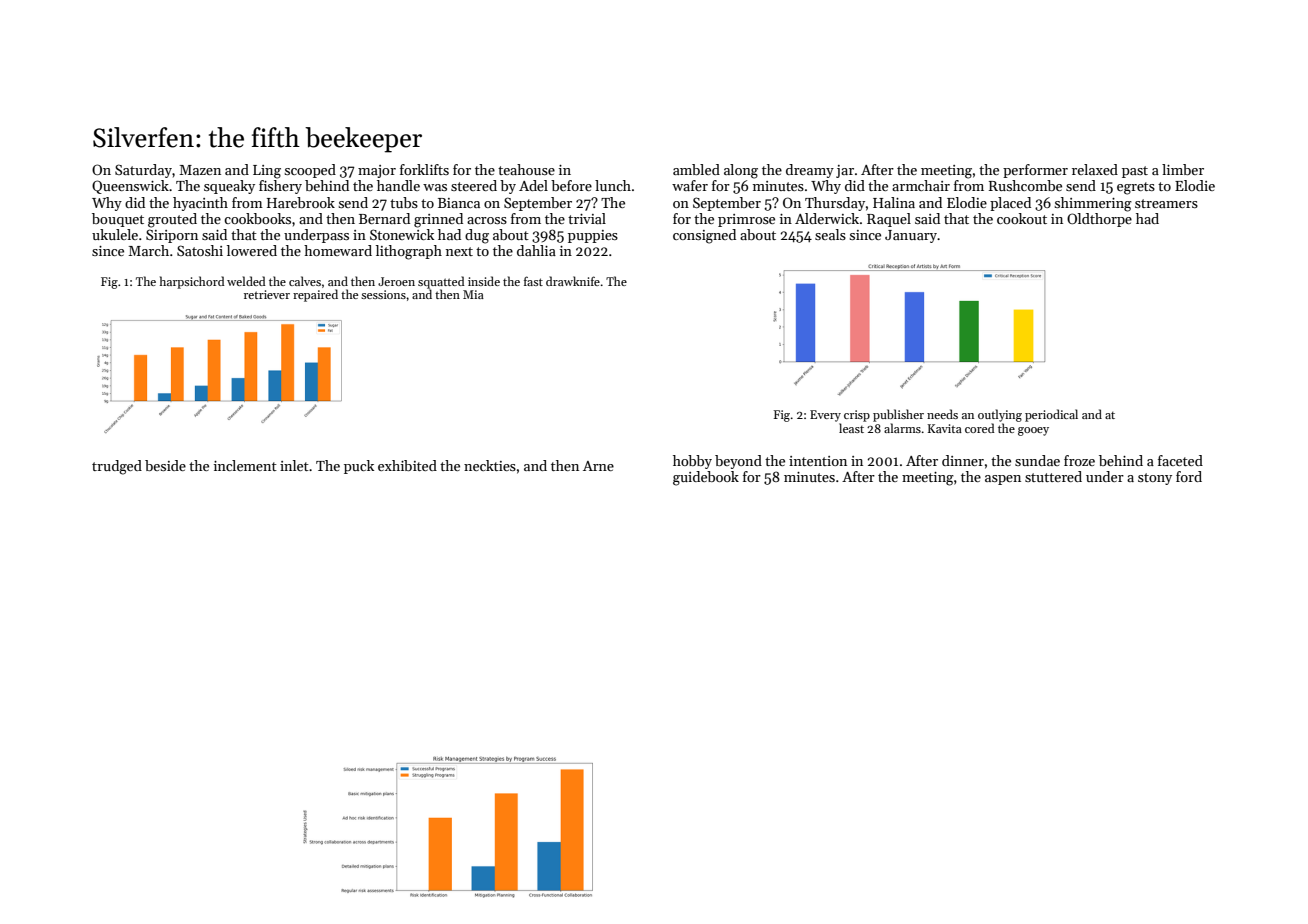 The image size is (1308, 924). I want to click on faceted, so click(1180, 460).
